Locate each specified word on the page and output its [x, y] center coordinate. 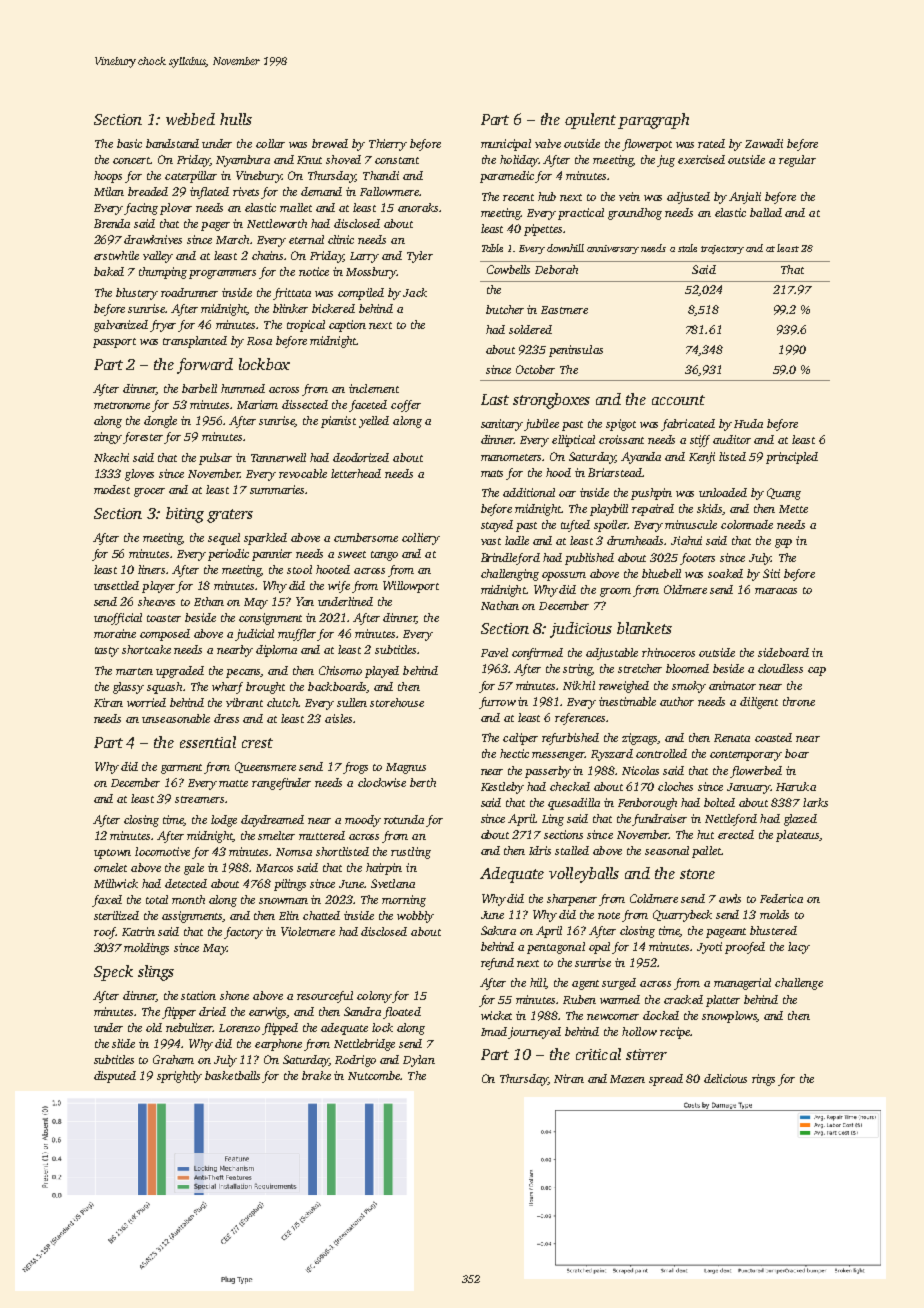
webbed [190, 119]
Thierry [388, 145]
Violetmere [308, 931]
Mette [793, 509]
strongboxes [551, 401]
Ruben [579, 999]
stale [687, 248]
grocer [149, 492]
